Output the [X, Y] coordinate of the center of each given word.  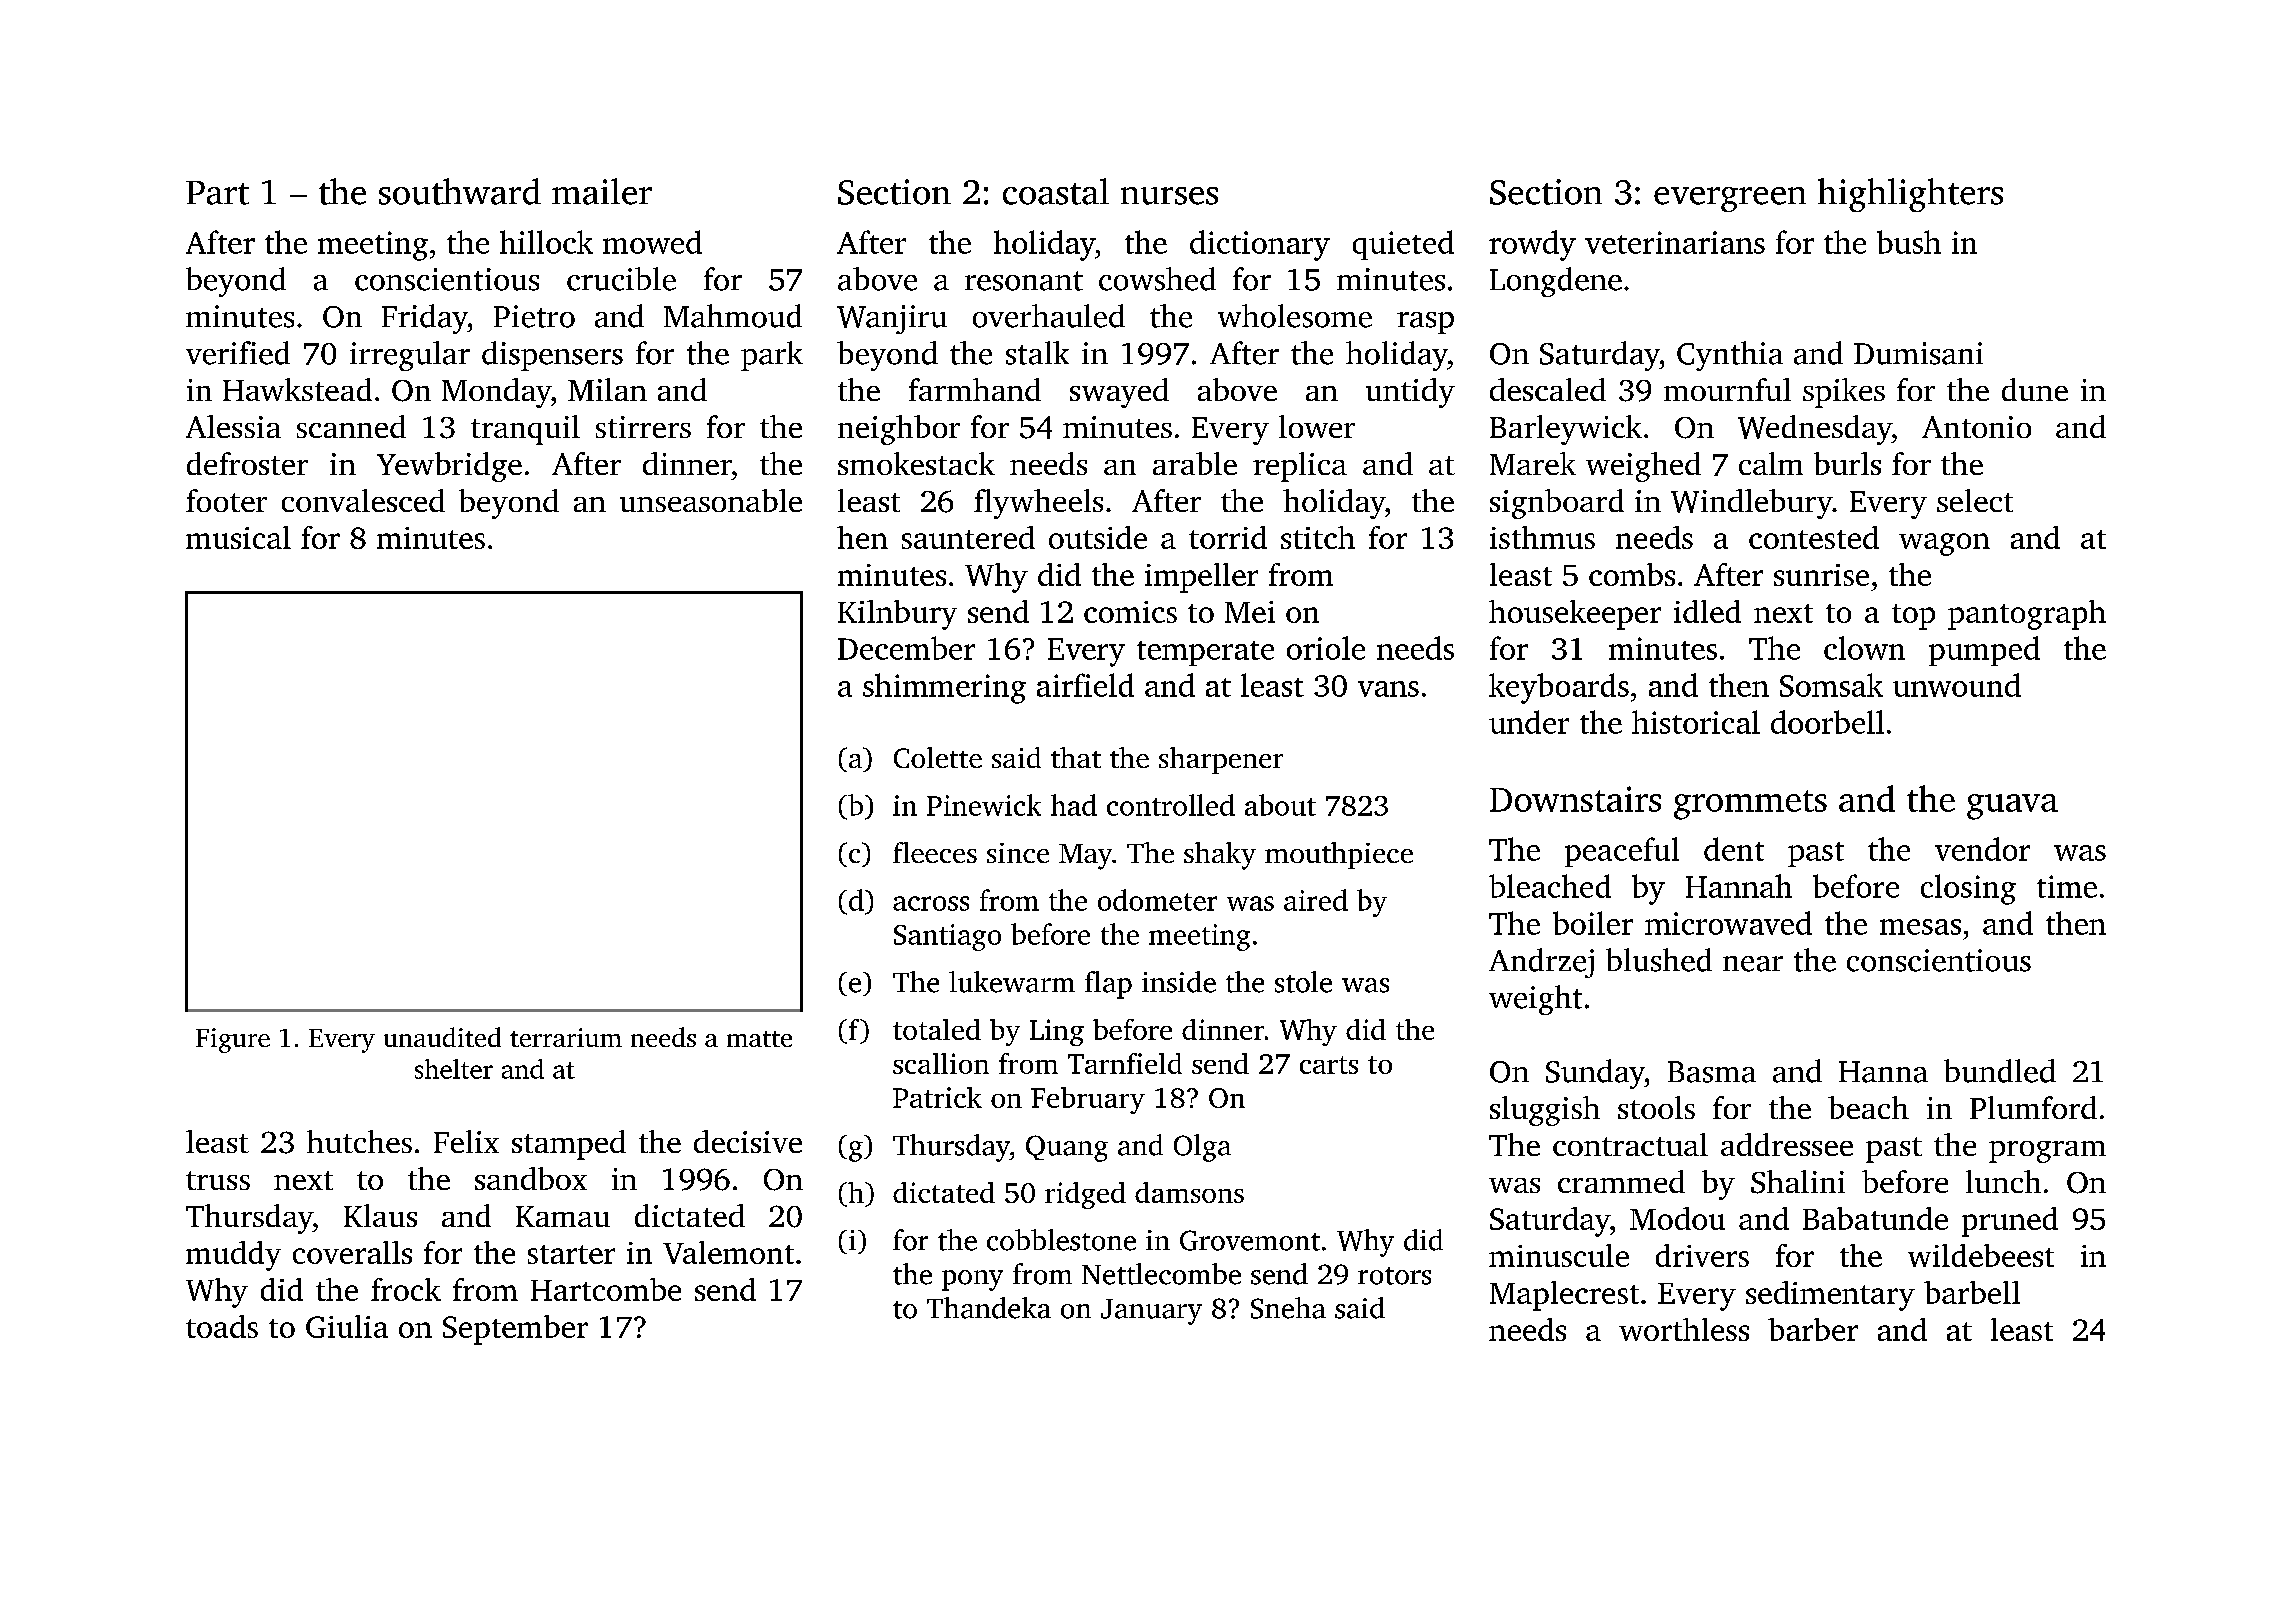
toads [222, 1326]
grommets [1750, 805]
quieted [1403, 245]
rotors [1394, 1276]
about [1280, 805]
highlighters [1910, 195]
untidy [1410, 393]
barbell [1972, 1292]
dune [2035, 389]
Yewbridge [449, 467]
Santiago [947, 937]
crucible [621, 279]
